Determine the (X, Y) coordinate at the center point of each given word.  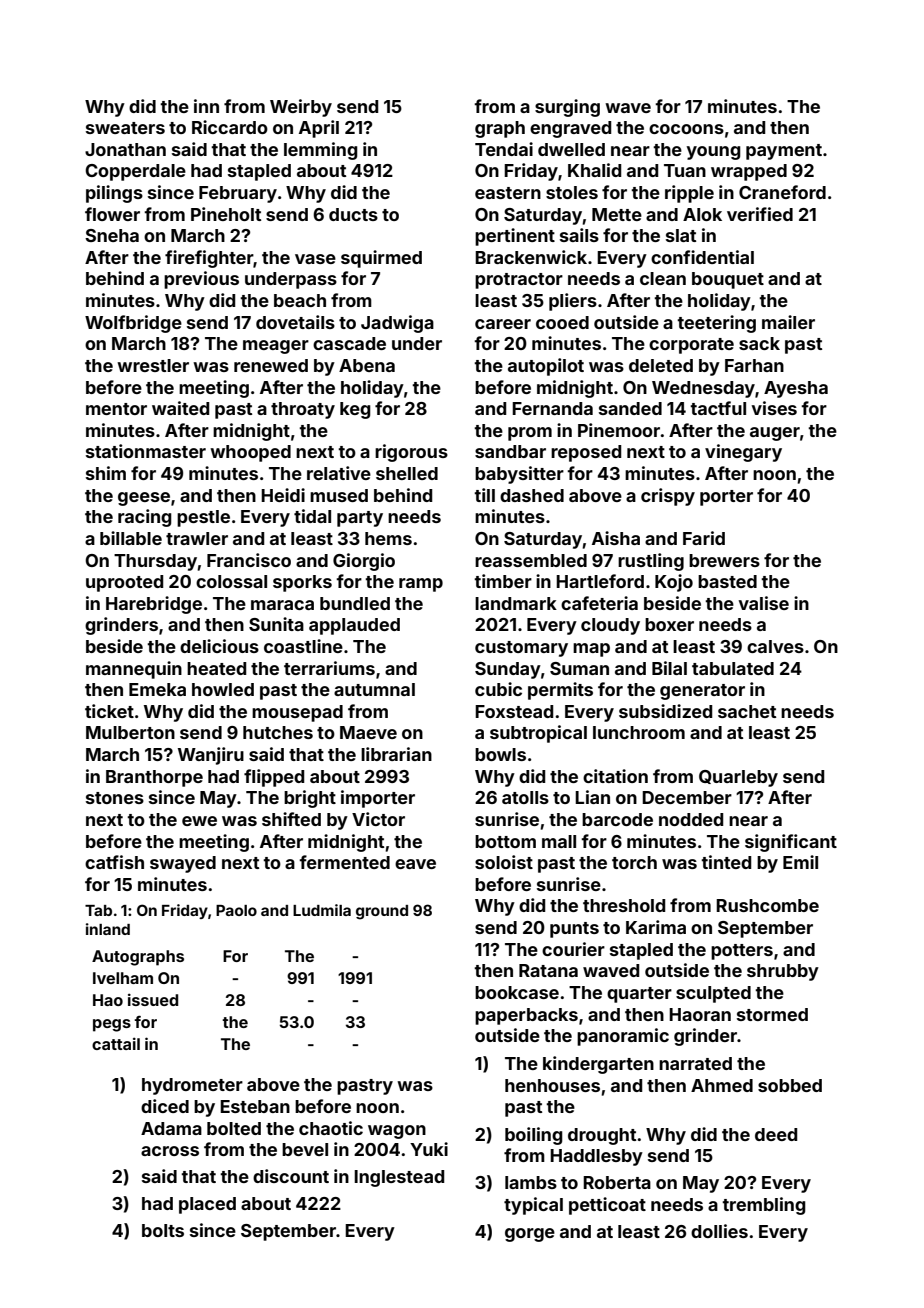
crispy (668, 497)
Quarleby (738, 778)
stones (115, 798)
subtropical (538, 734)
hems (388, 538)
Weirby (301, 108)
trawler (197, 538)
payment (784, 152)
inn (206, 106)
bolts (163, 1230)
